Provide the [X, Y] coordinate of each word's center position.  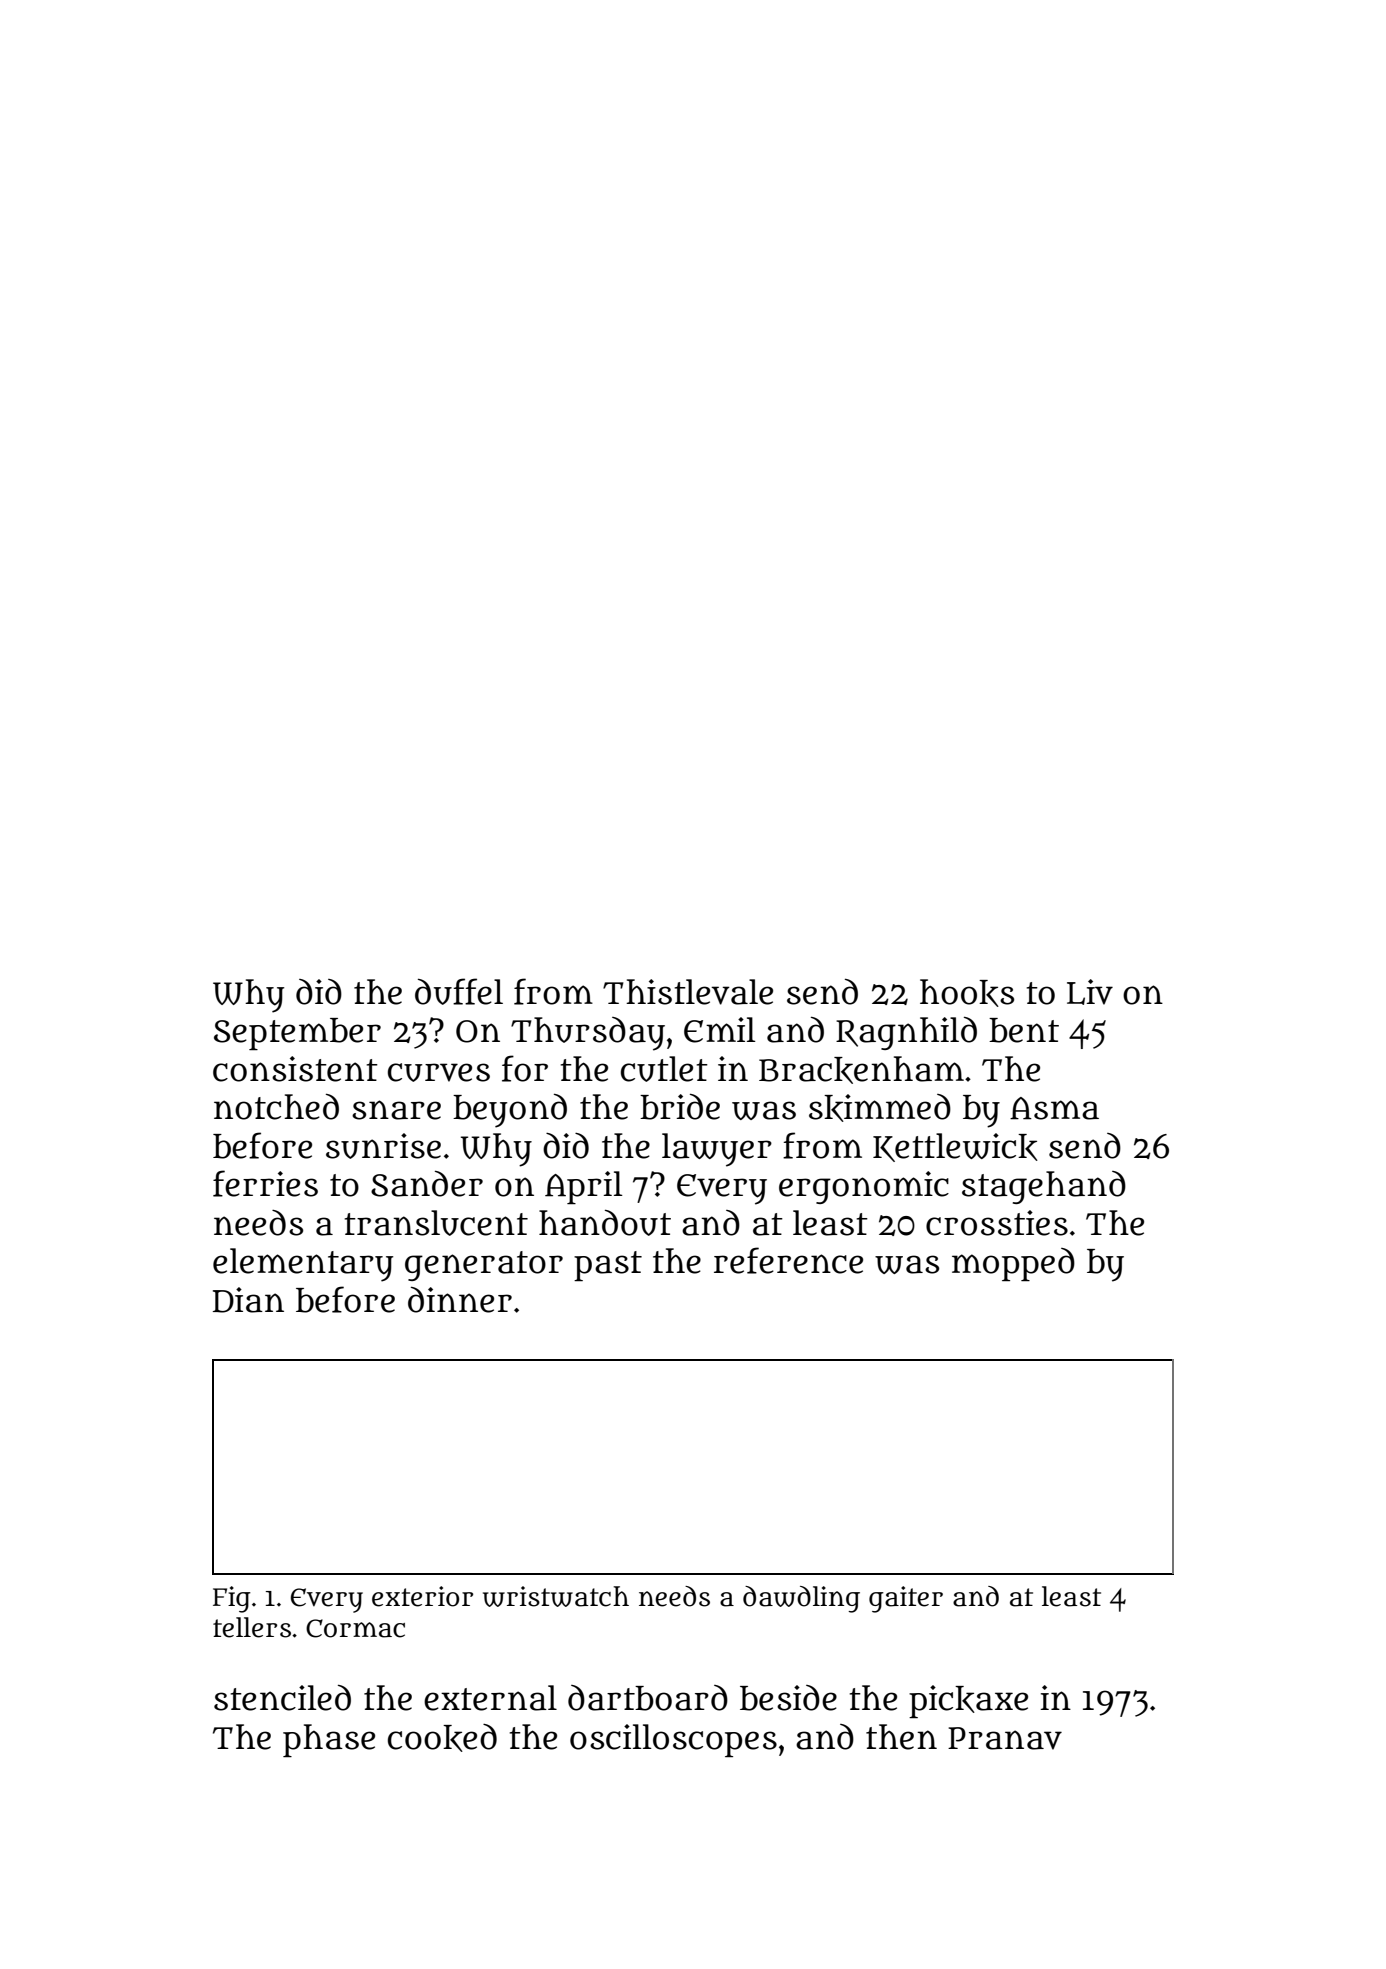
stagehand [1044, 1187]
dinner [460, 1300]
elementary [303, 1265]
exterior [422, 1596]
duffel [459, 991]
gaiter [906, 1599]
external [490, 1698]
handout [605, 1223]
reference [788, 1260]
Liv [1090, 992]
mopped [1013, 1264]
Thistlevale [688, 992]
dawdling [801, 1599]
